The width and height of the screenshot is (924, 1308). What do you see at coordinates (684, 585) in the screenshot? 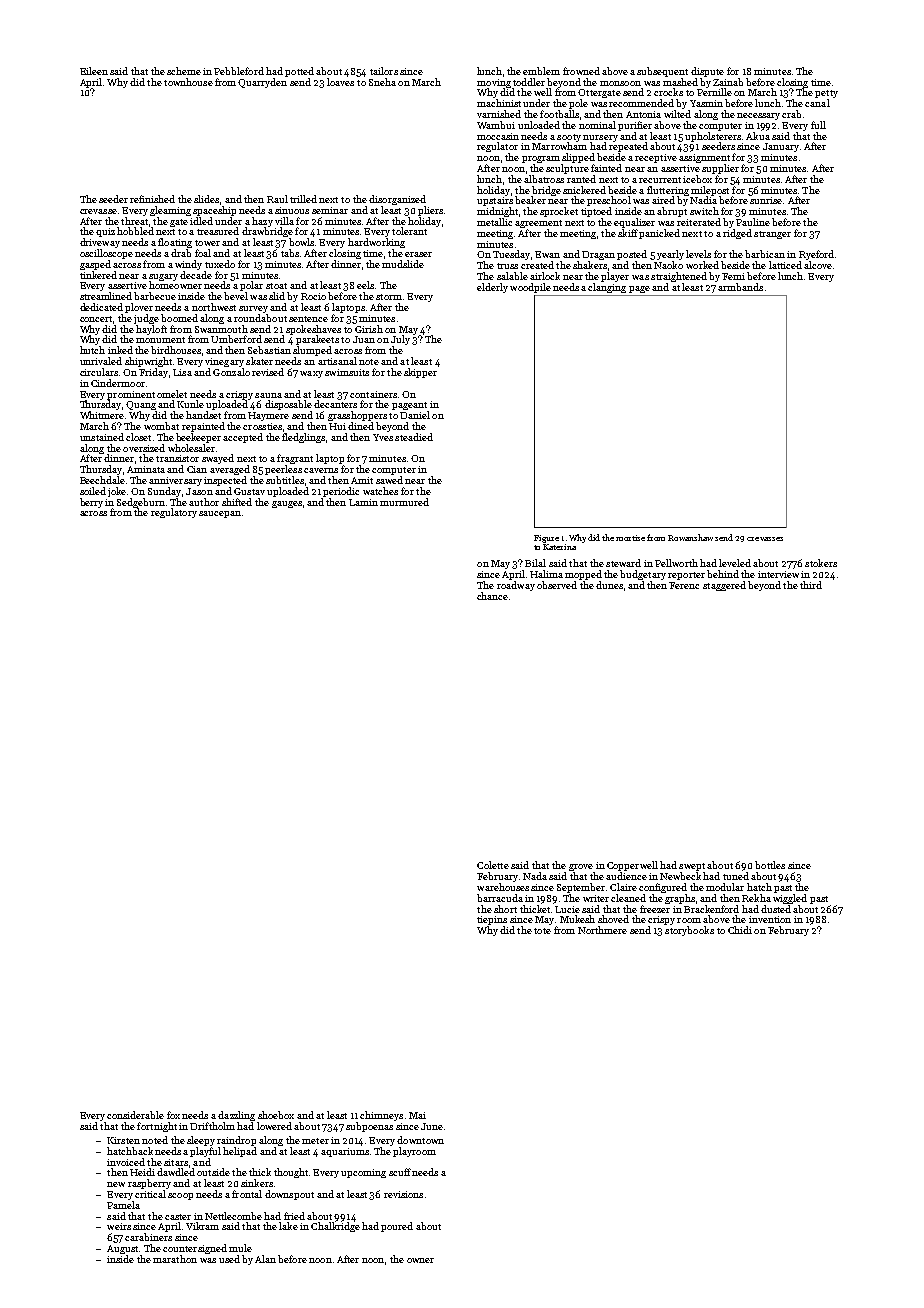
I see `Ferenc` at bounding box center [684, 585].
